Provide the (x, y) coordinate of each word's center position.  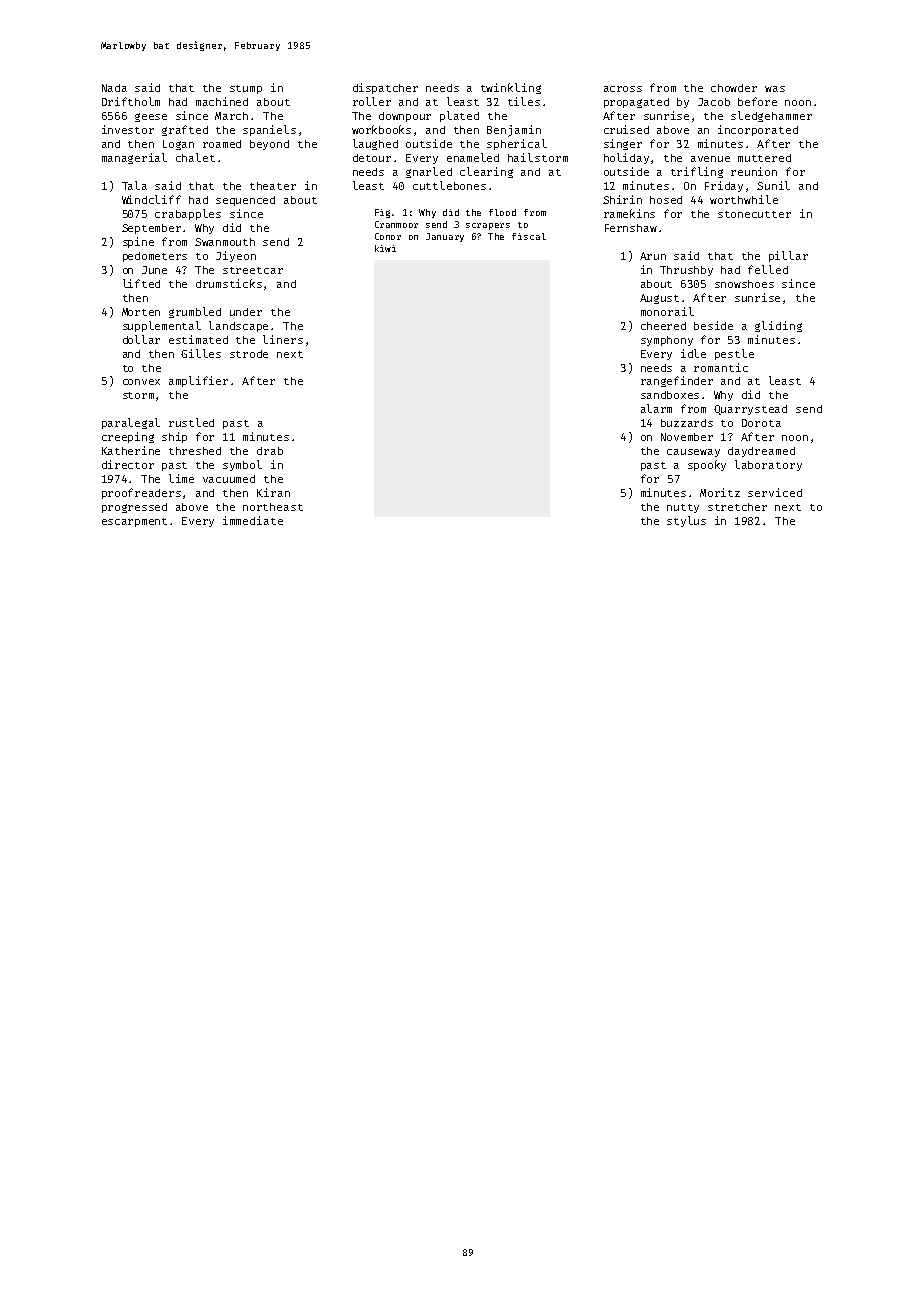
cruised (626, 129)
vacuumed (229, 479)
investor (128, 129)
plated (459, 116)
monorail (667, 311)
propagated (636, 103)
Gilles (201, 353)
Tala (134, 185)
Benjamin (514, 131)
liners (283, 339)
